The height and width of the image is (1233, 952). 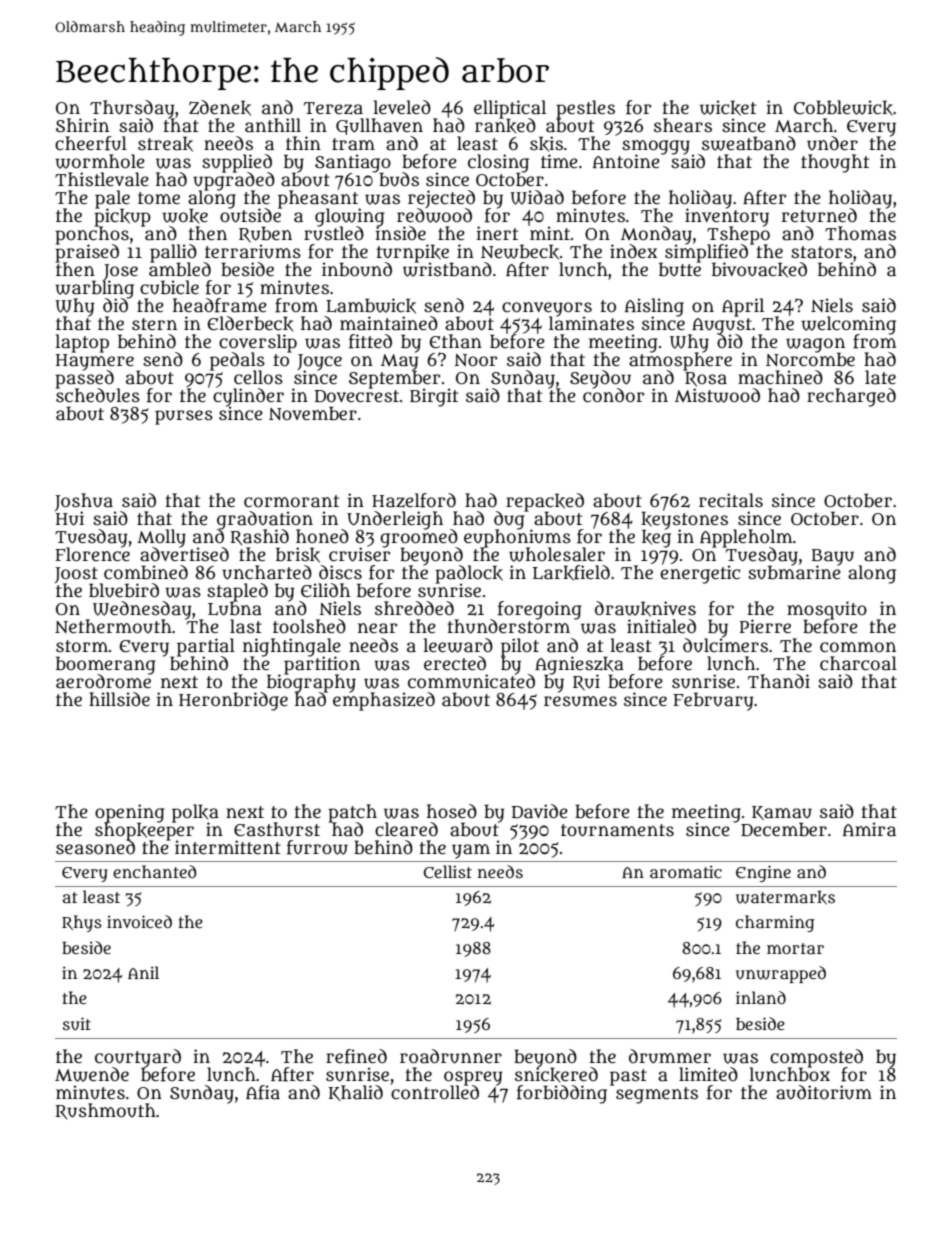 I want to click on Birgit, so click(x=434, y=397).
